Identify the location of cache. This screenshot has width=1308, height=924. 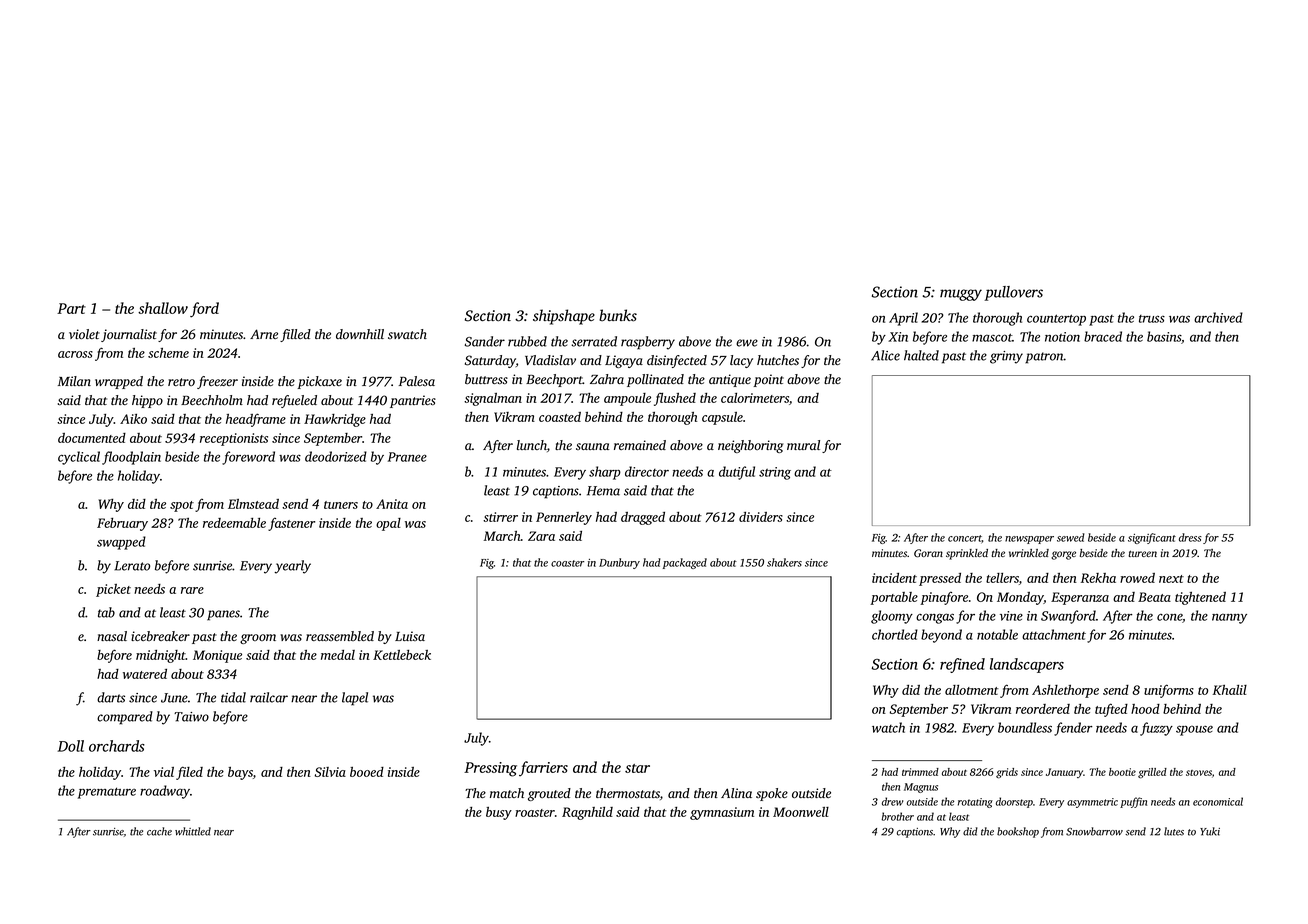
(159, 831).
